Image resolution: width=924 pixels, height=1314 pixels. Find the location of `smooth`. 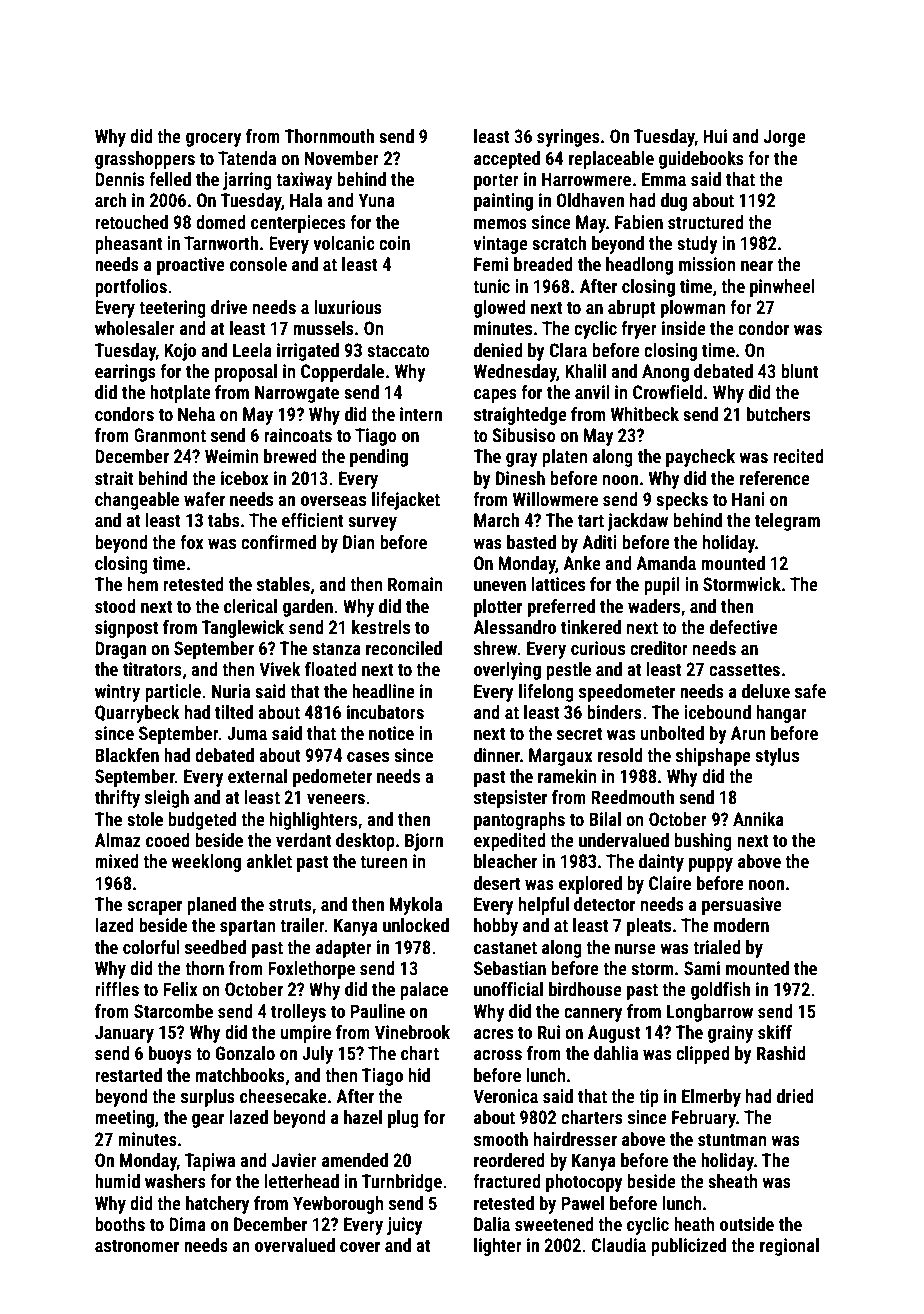

smooth is located at coordinates (501, 1139).
